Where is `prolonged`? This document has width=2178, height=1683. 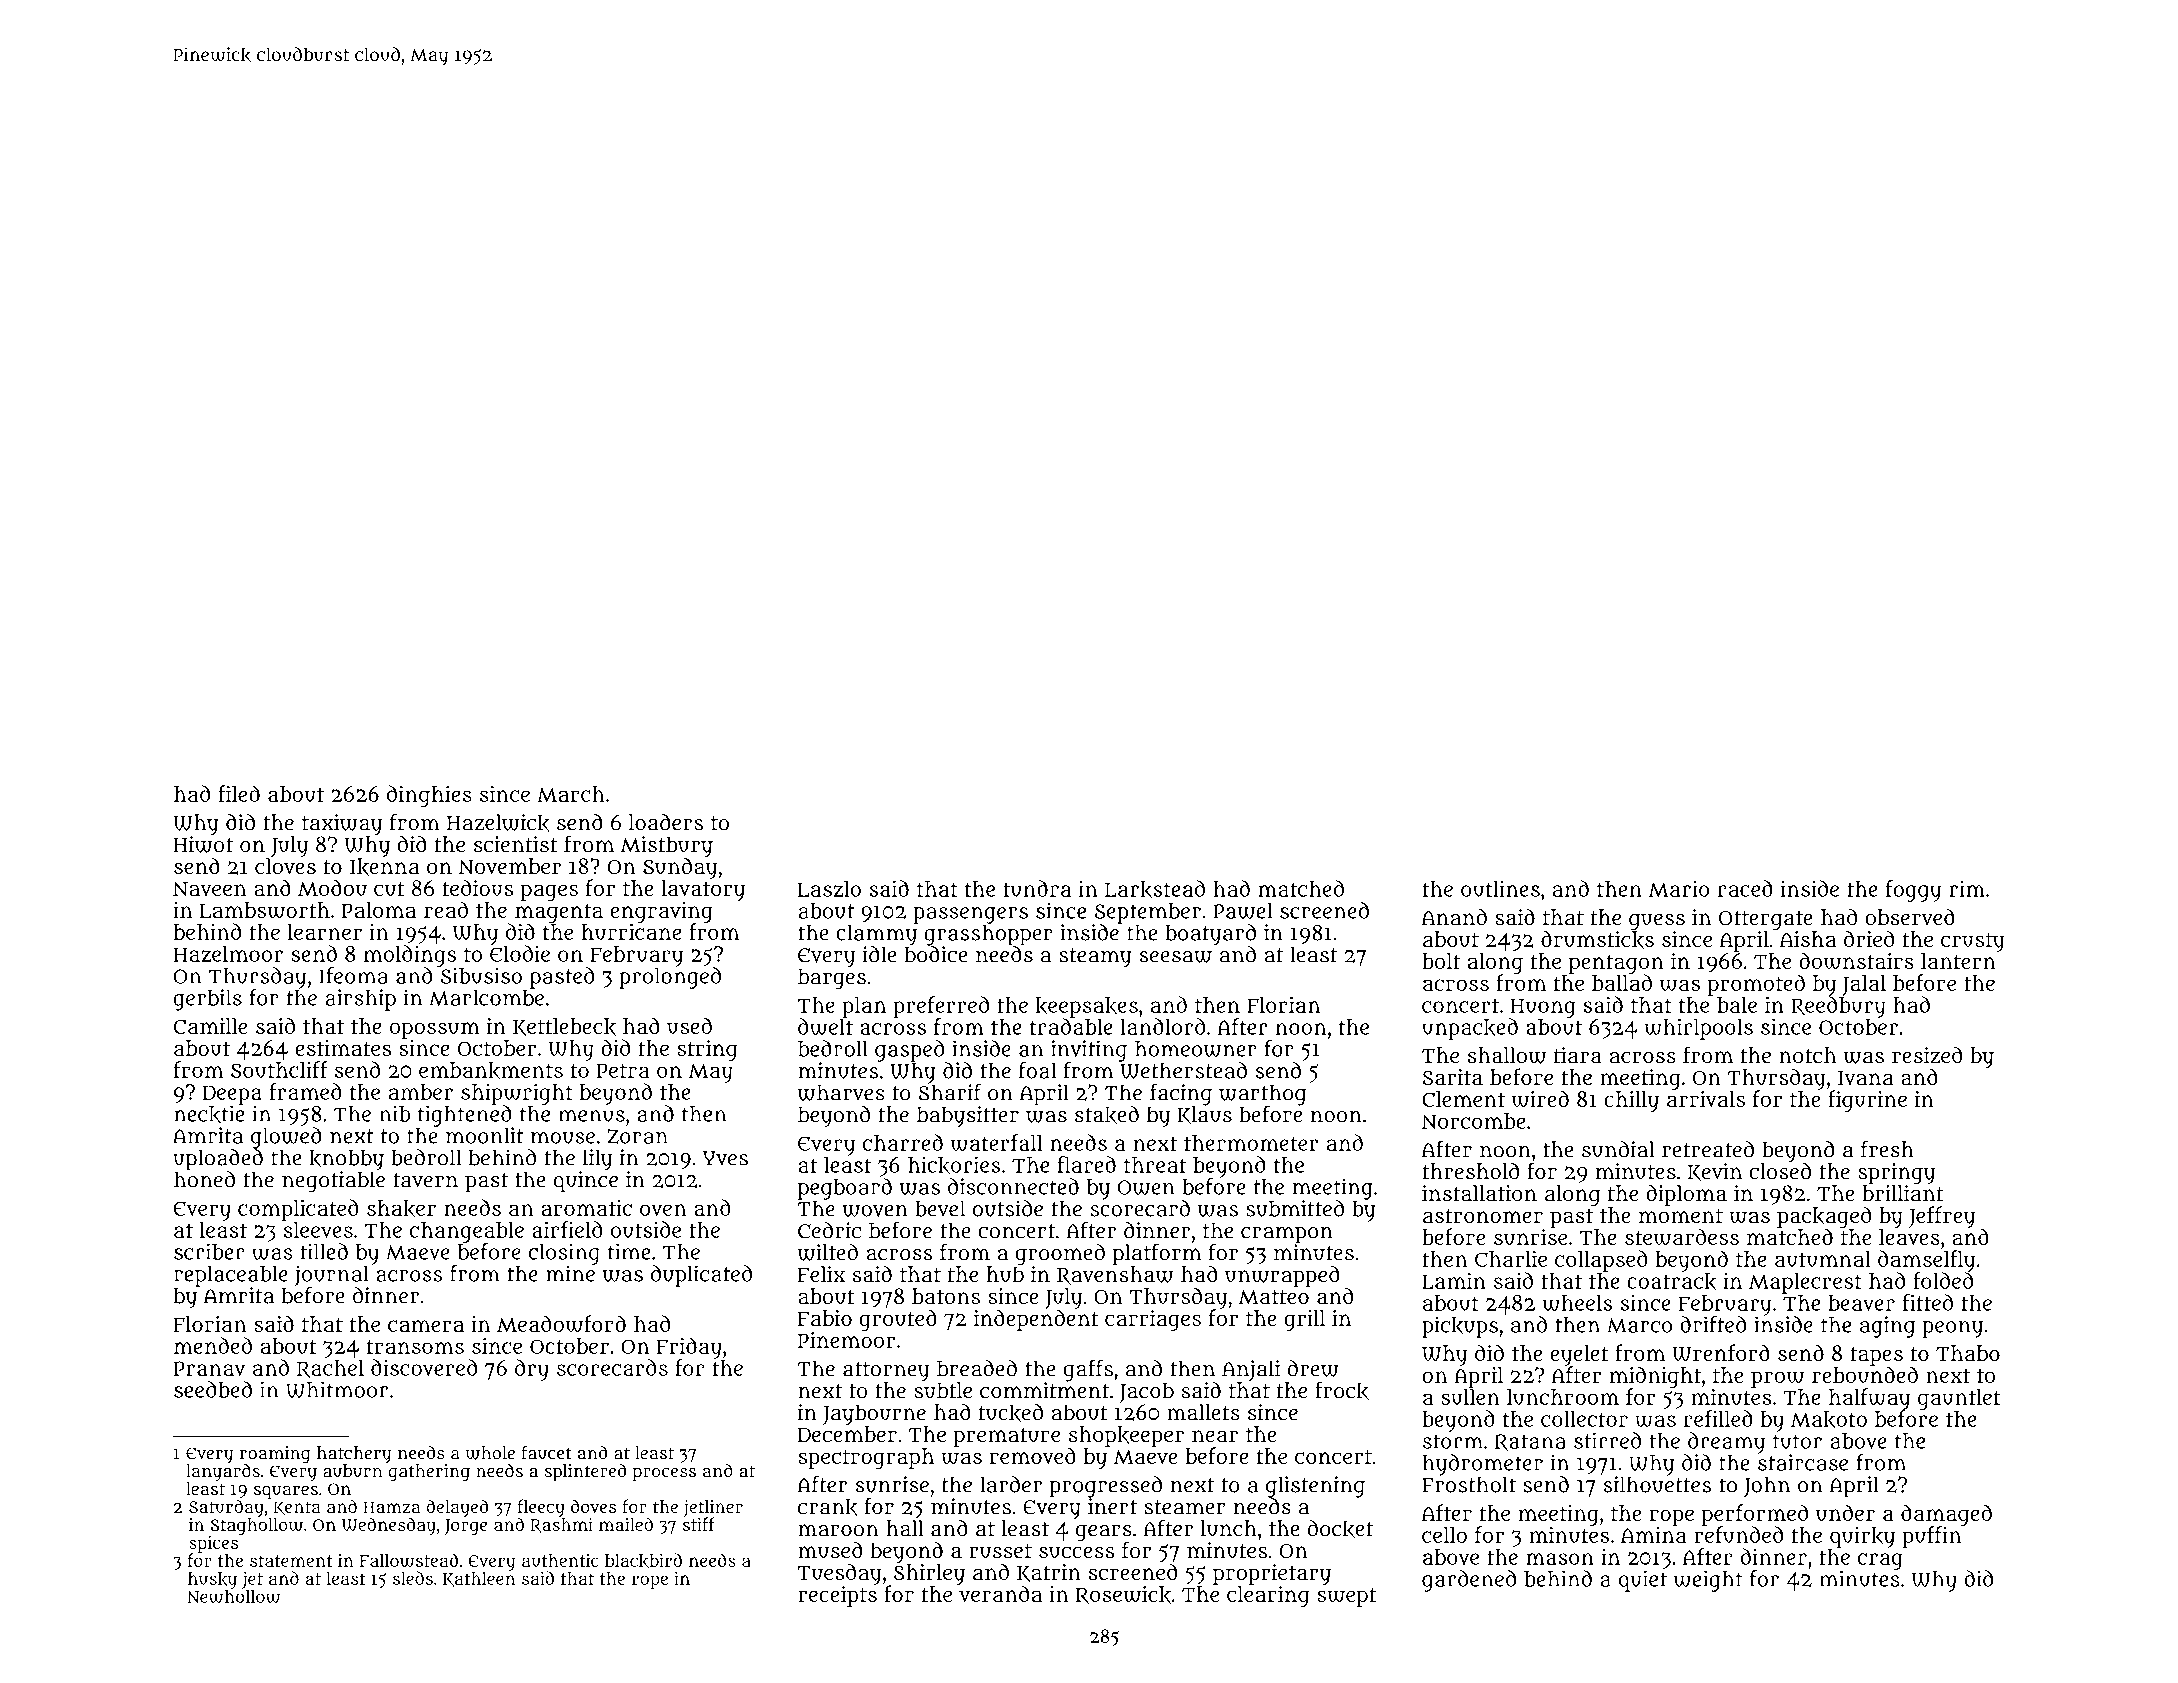 prolonged is located at coordinates (670, 978).
